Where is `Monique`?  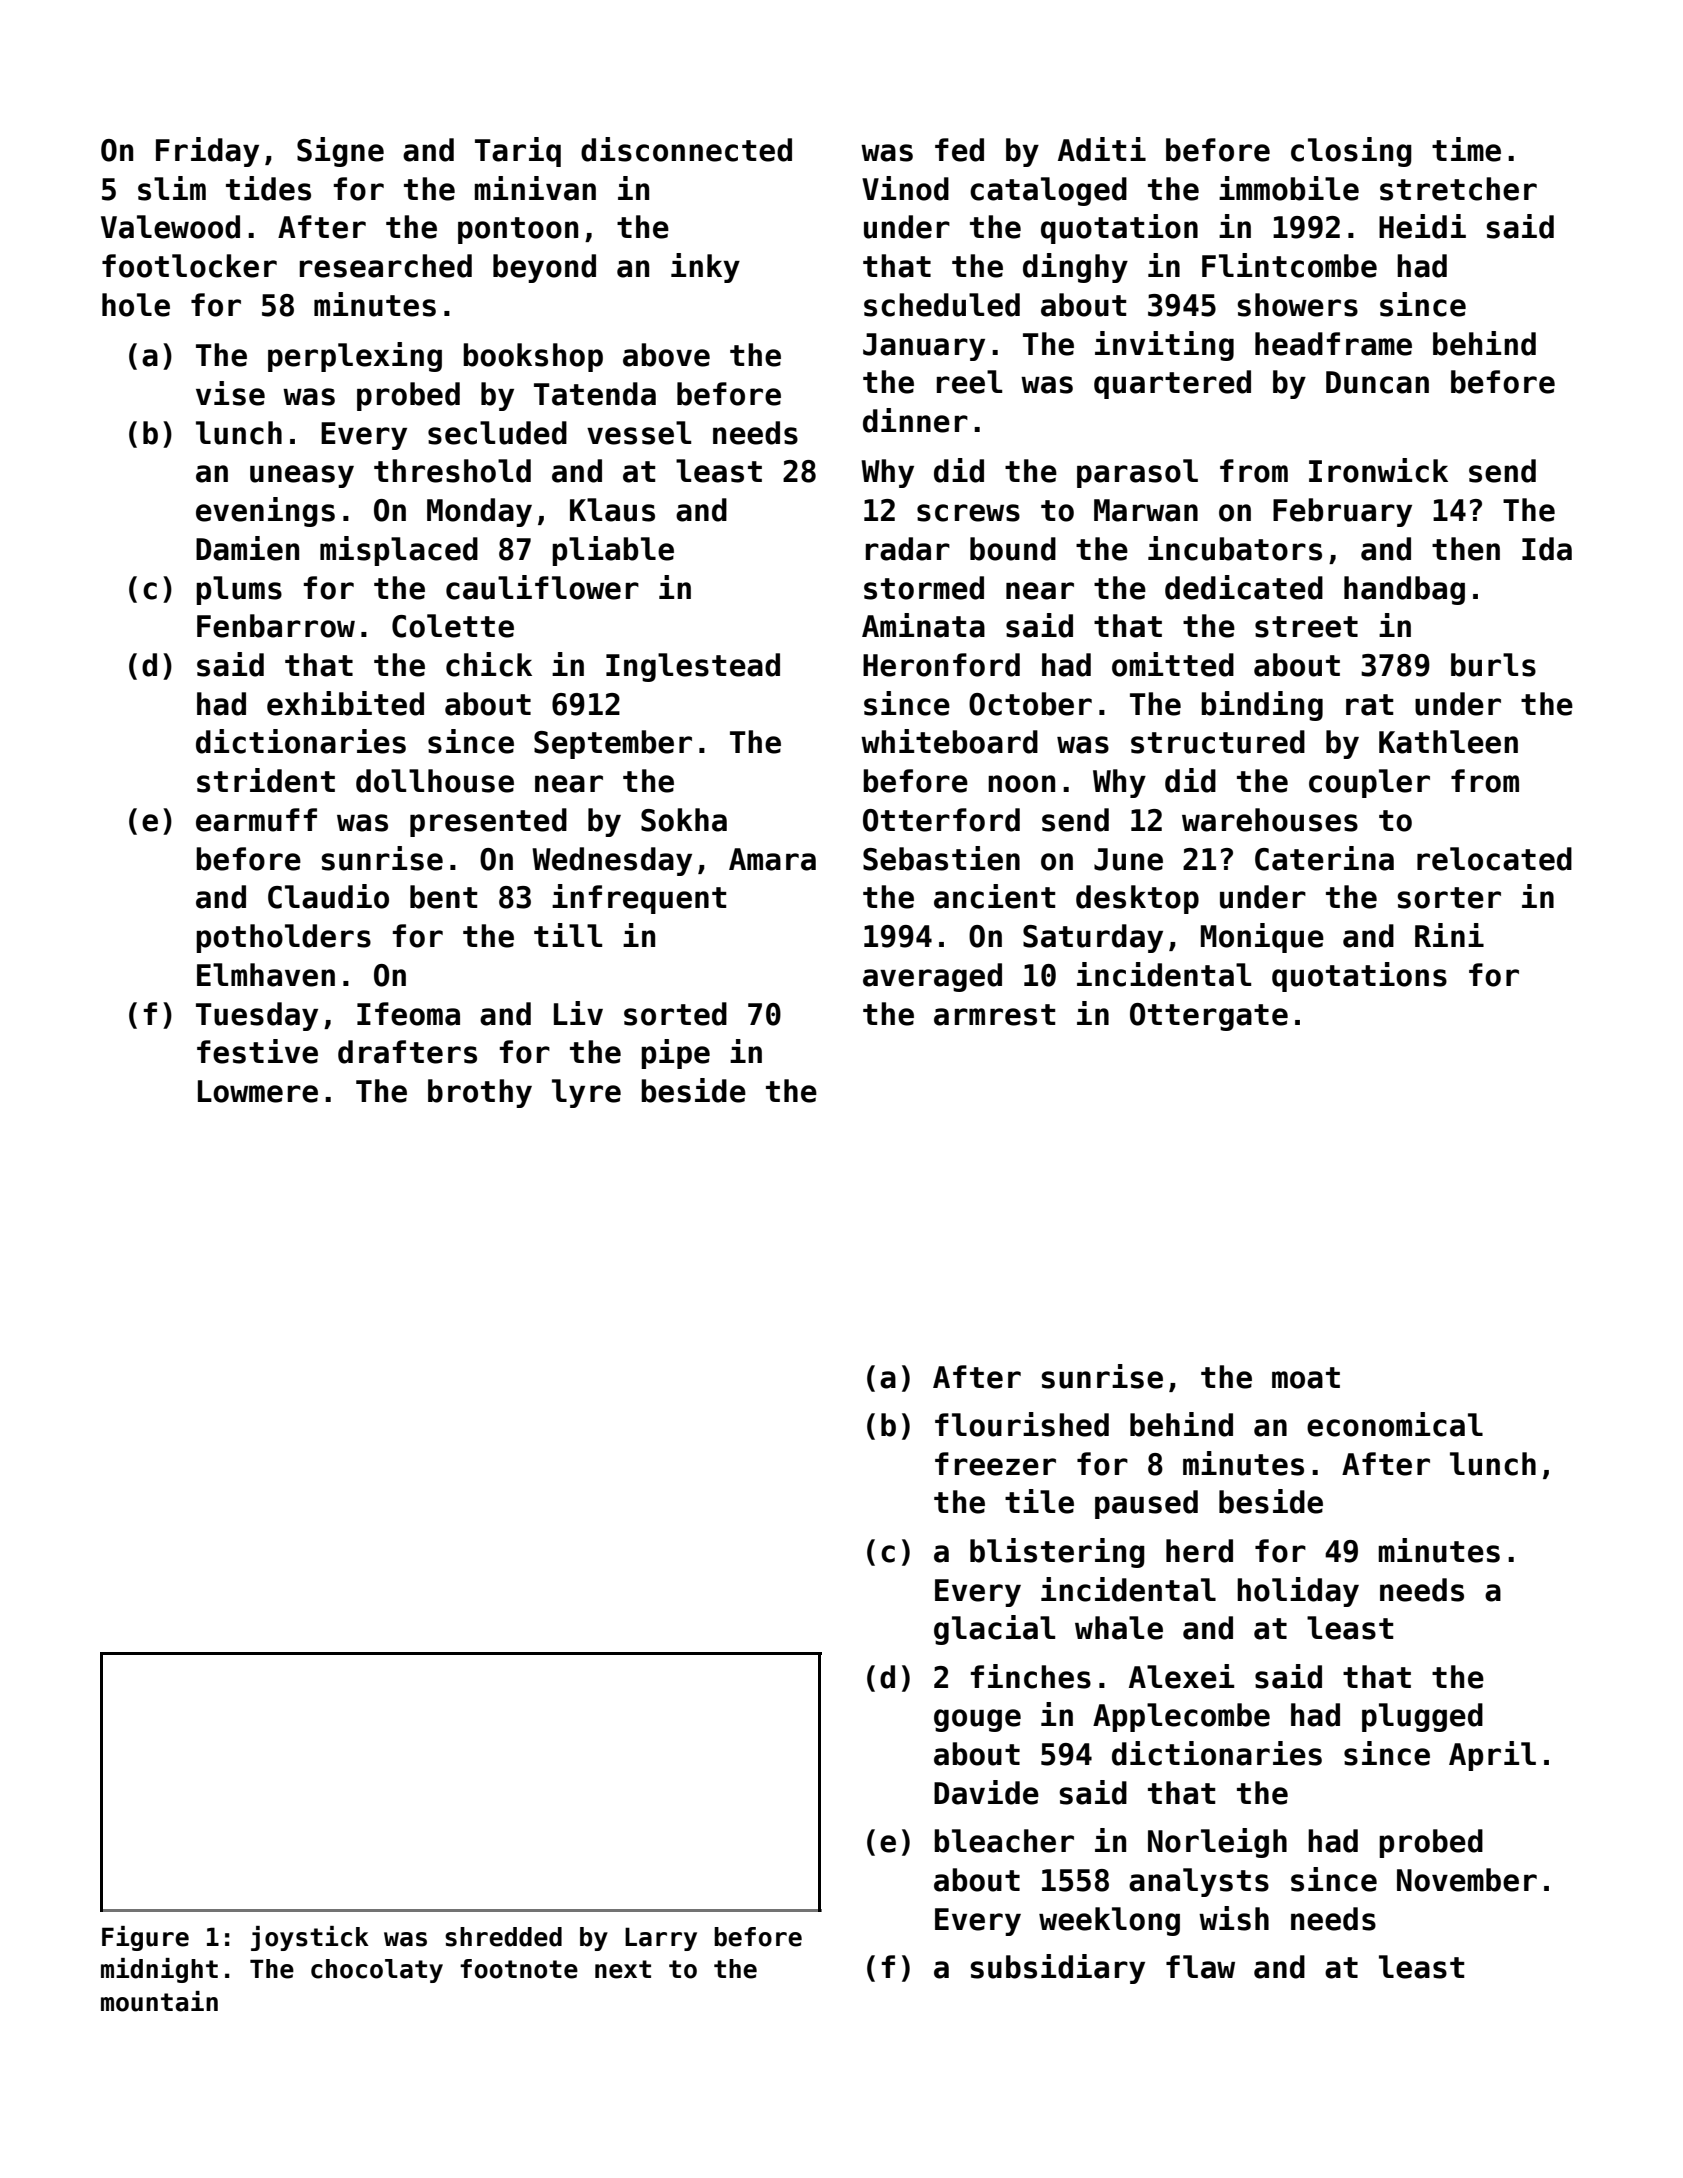
Monique is located at coordinates (1262, 938).
